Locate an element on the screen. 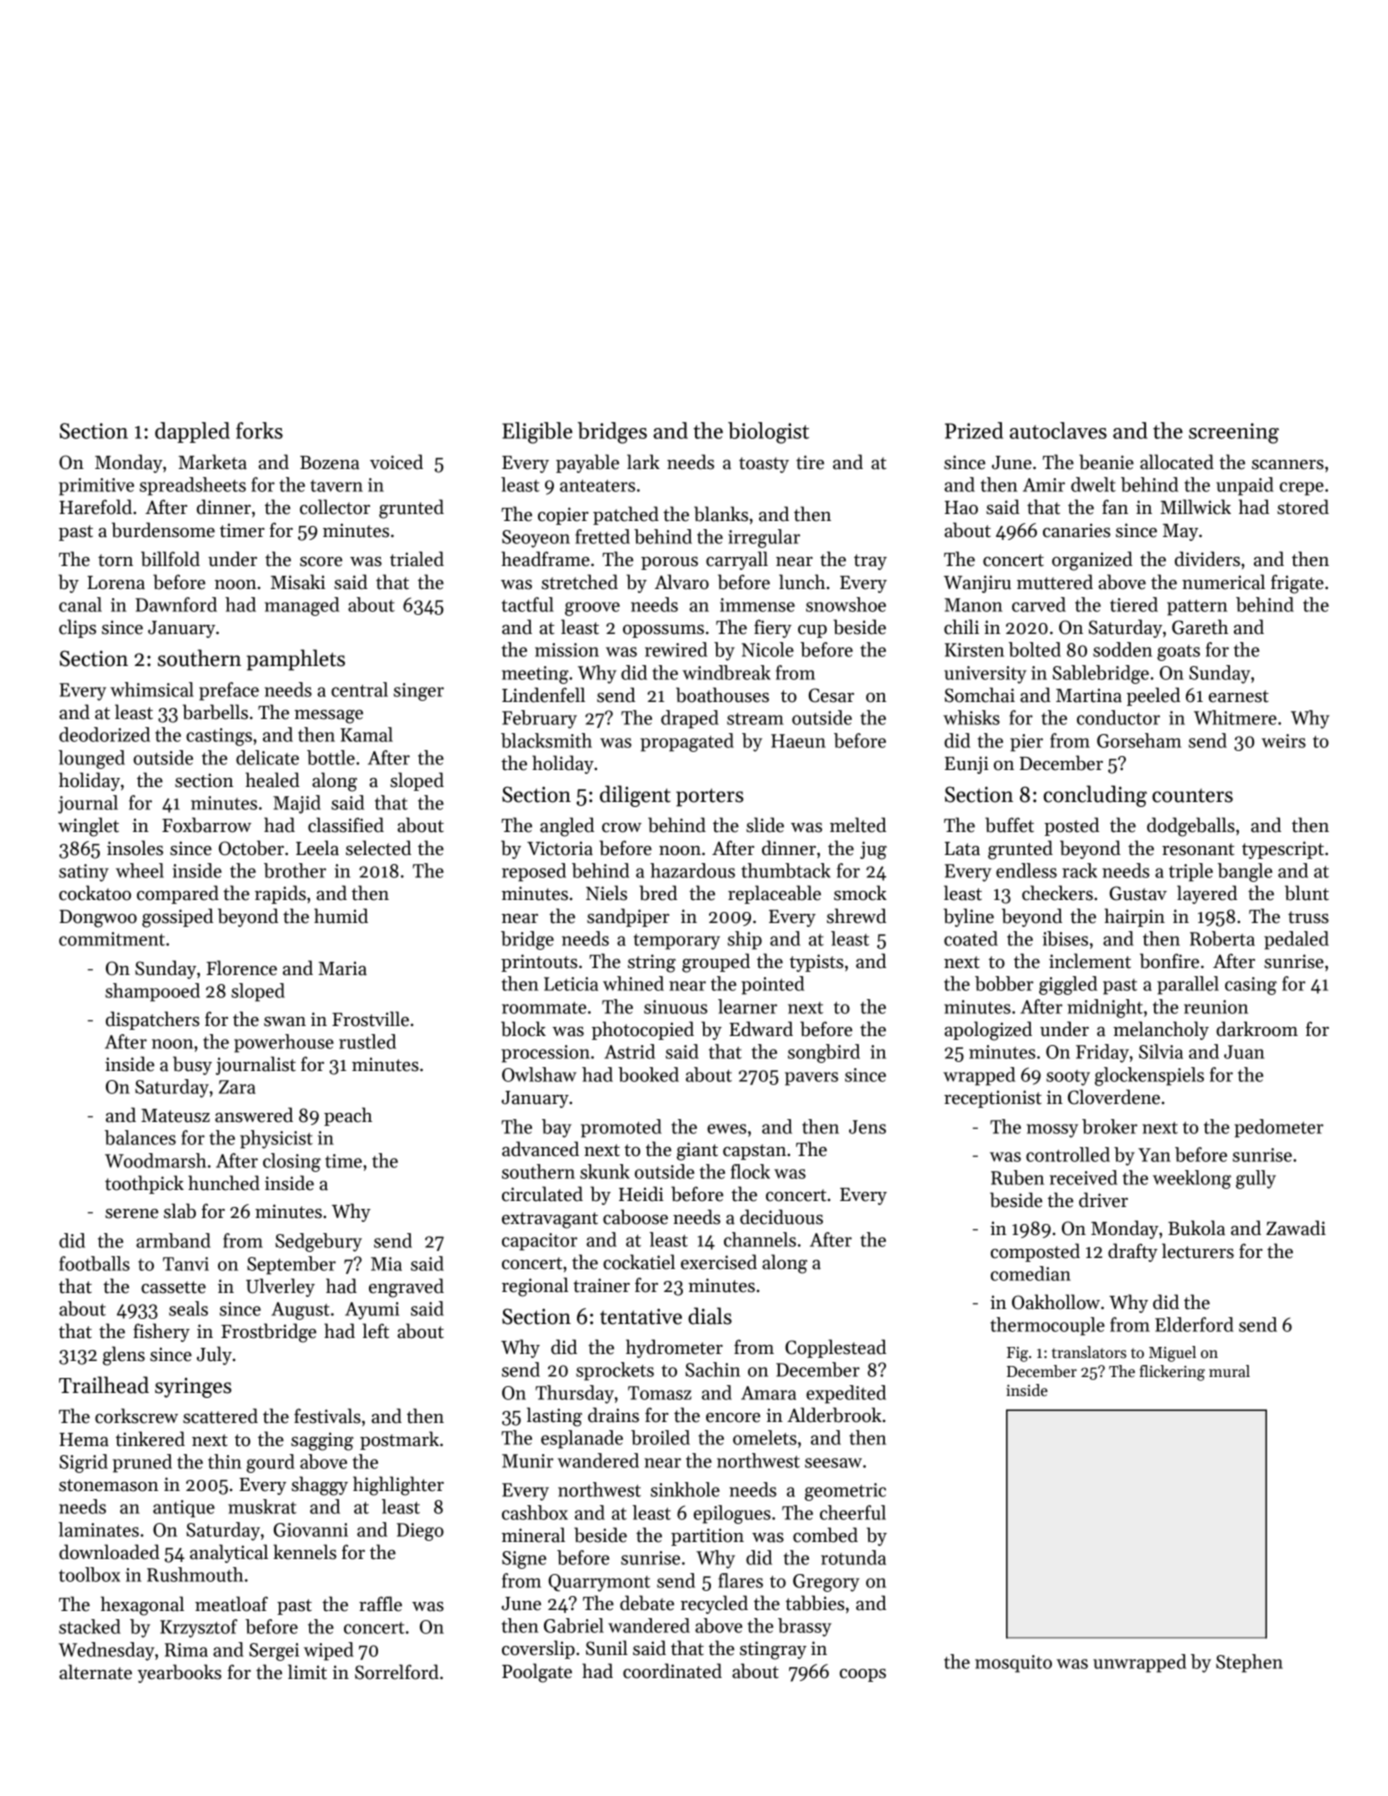  Hema is located at coordinates (84, 1440).
